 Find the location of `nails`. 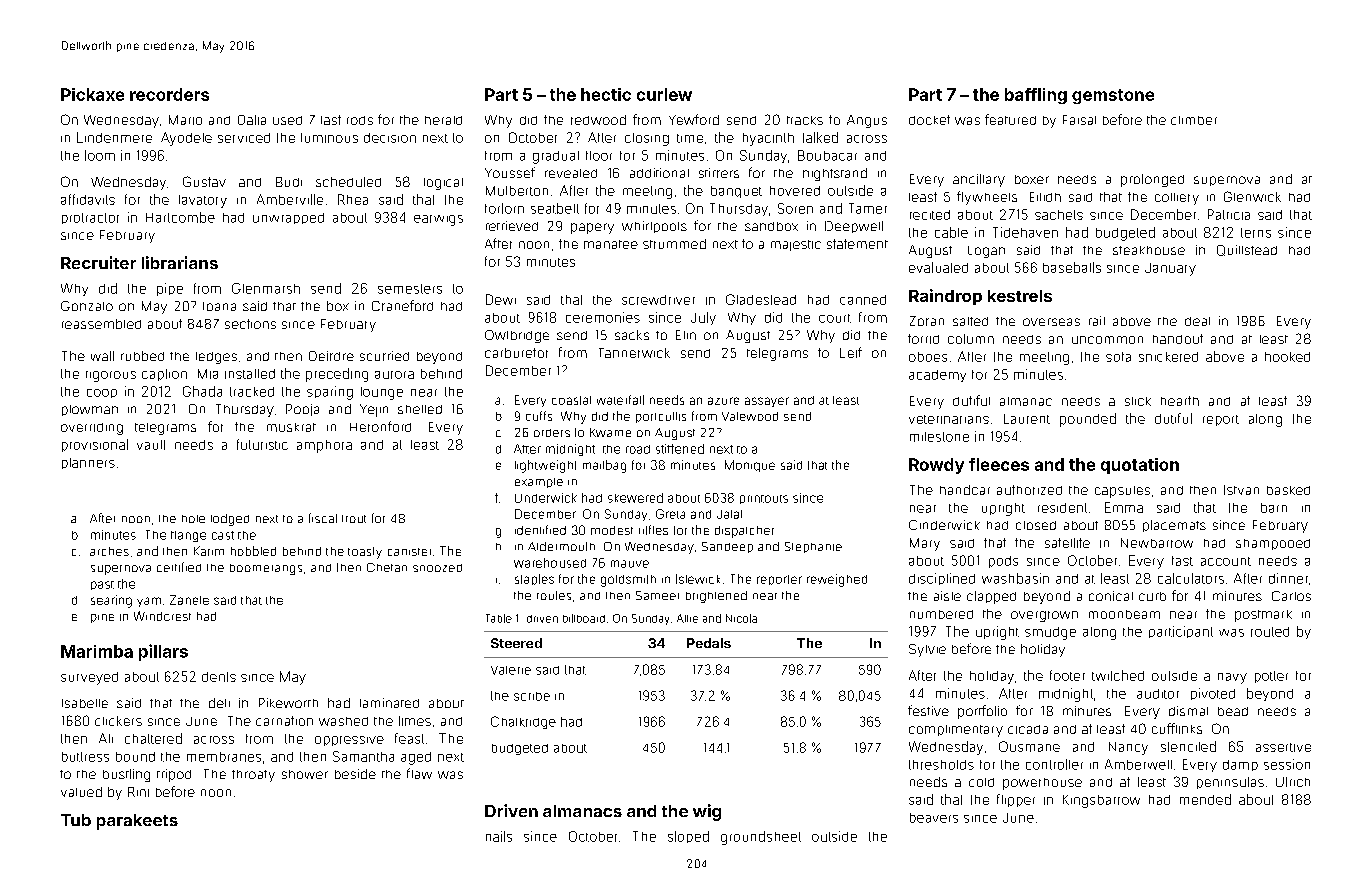

nails is located at coordinates (499, 836).
